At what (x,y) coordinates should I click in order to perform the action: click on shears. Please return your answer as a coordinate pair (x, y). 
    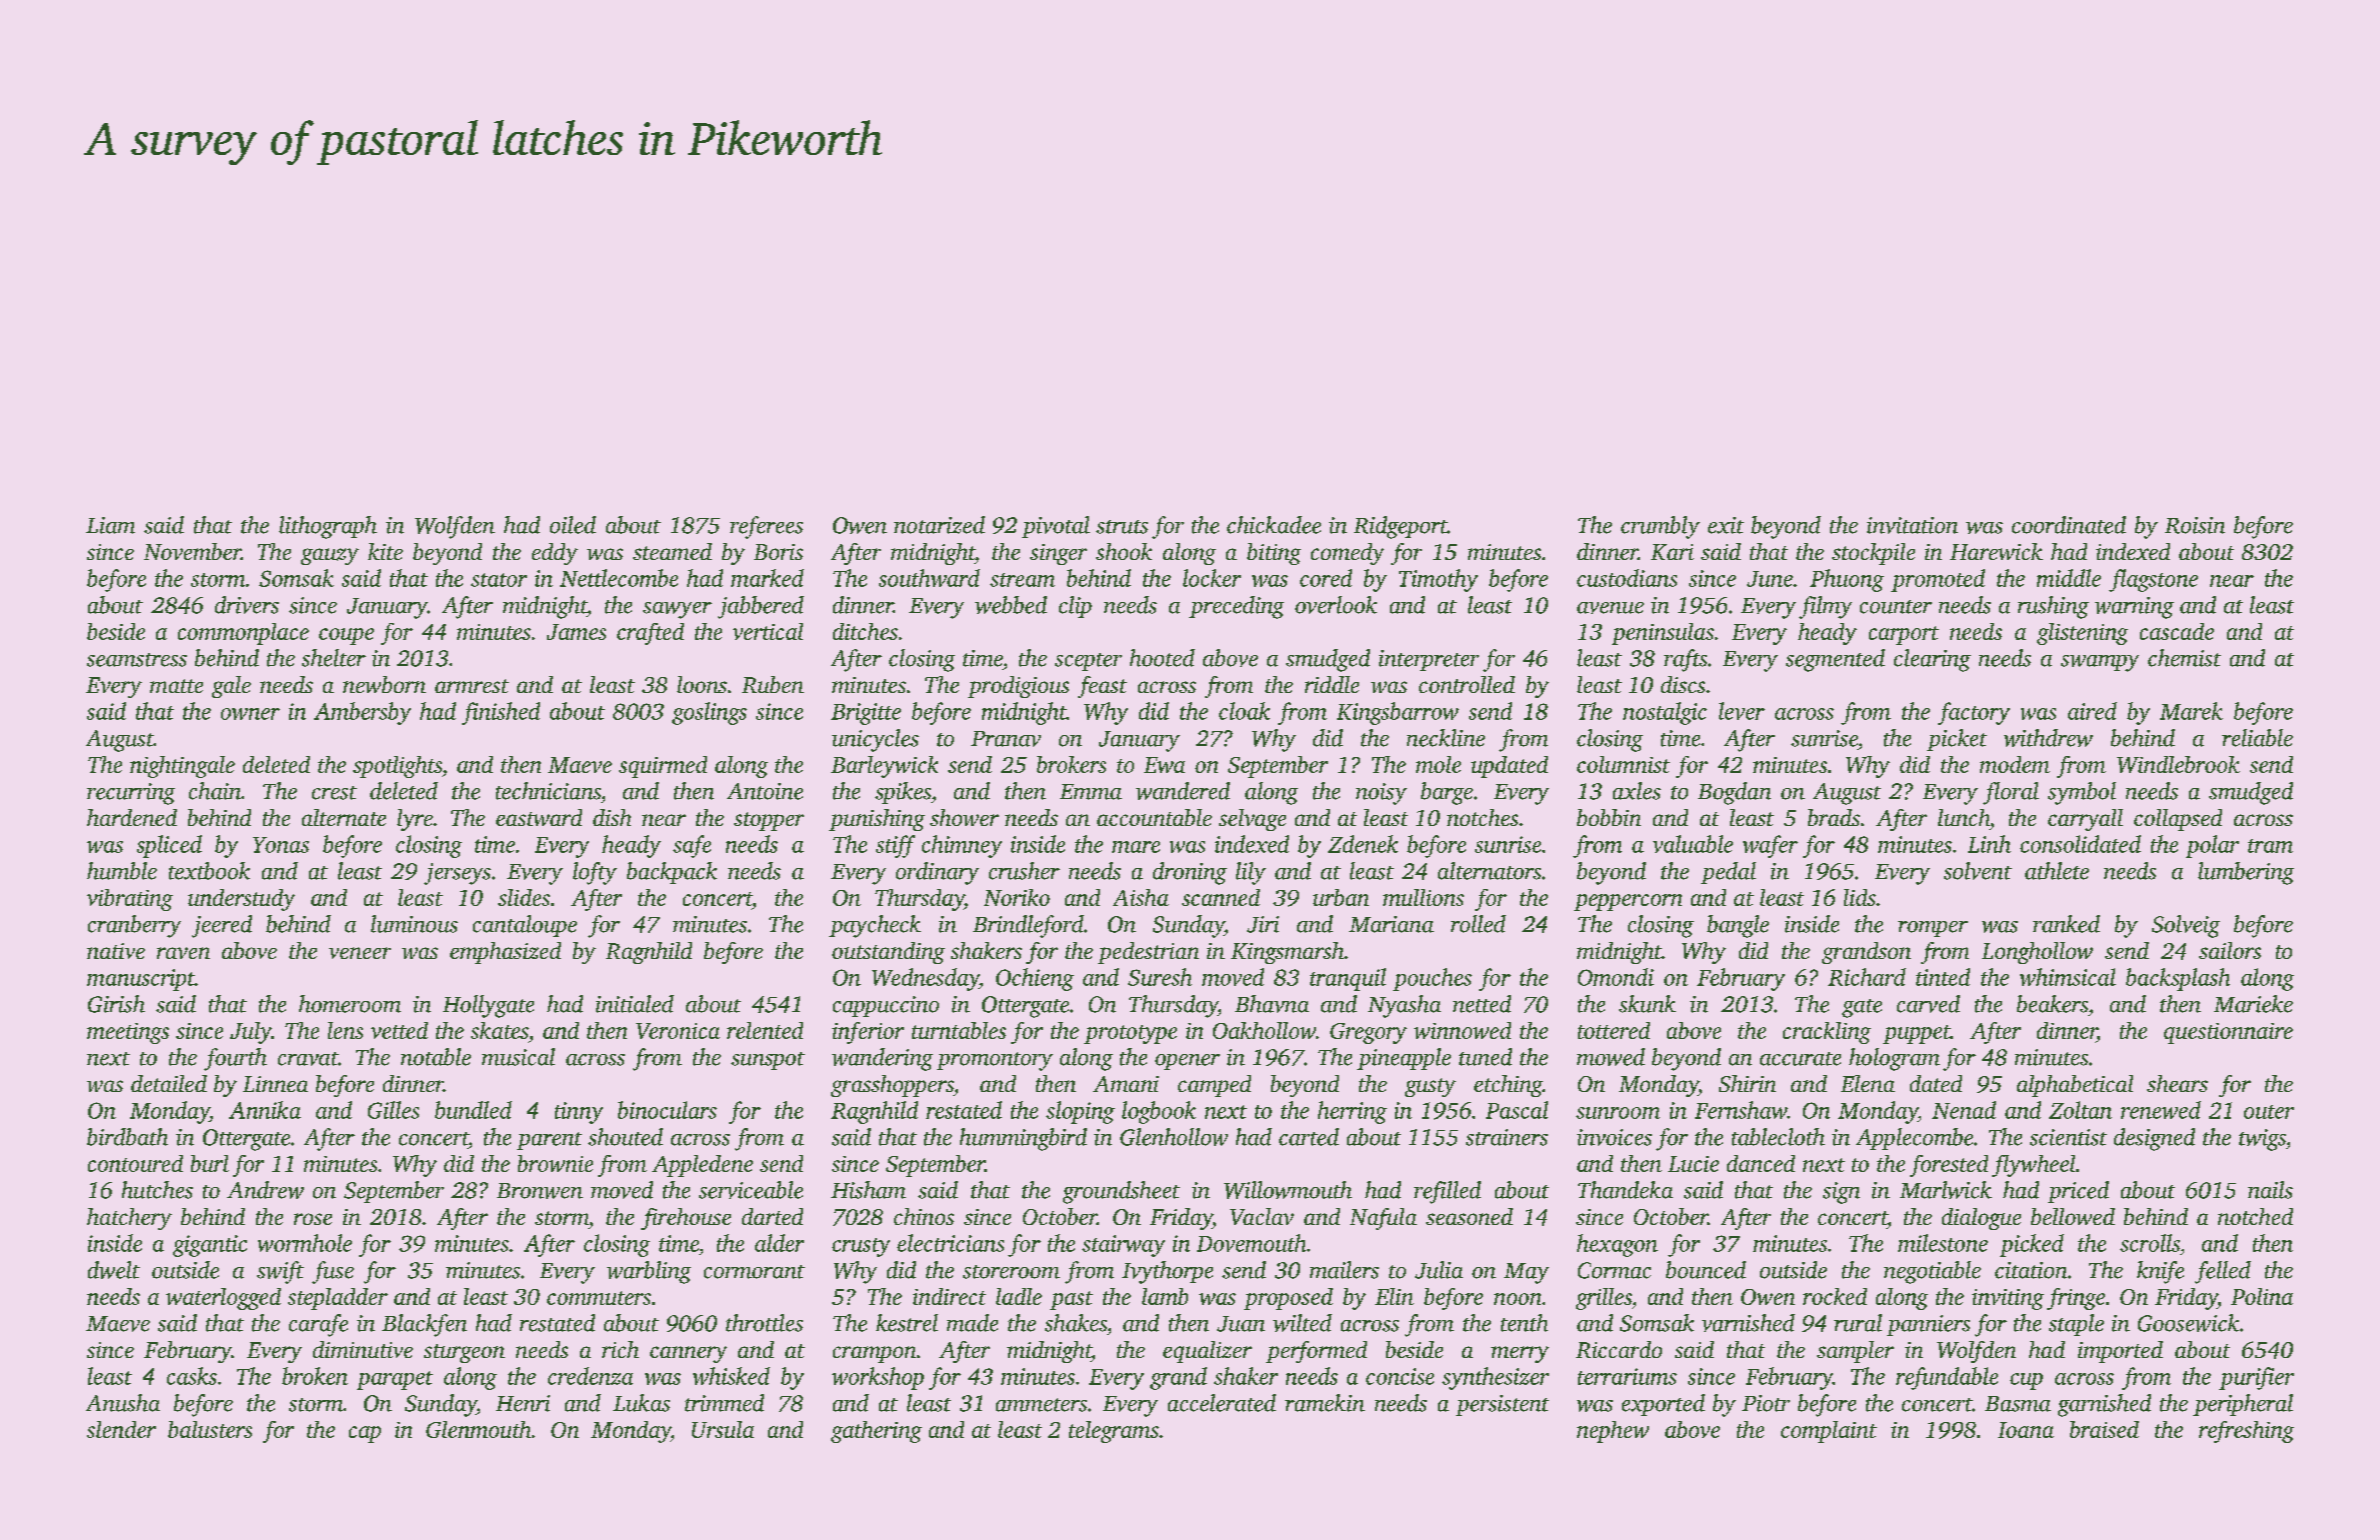
    Looking at the image, I should click on (2177, 1083).
